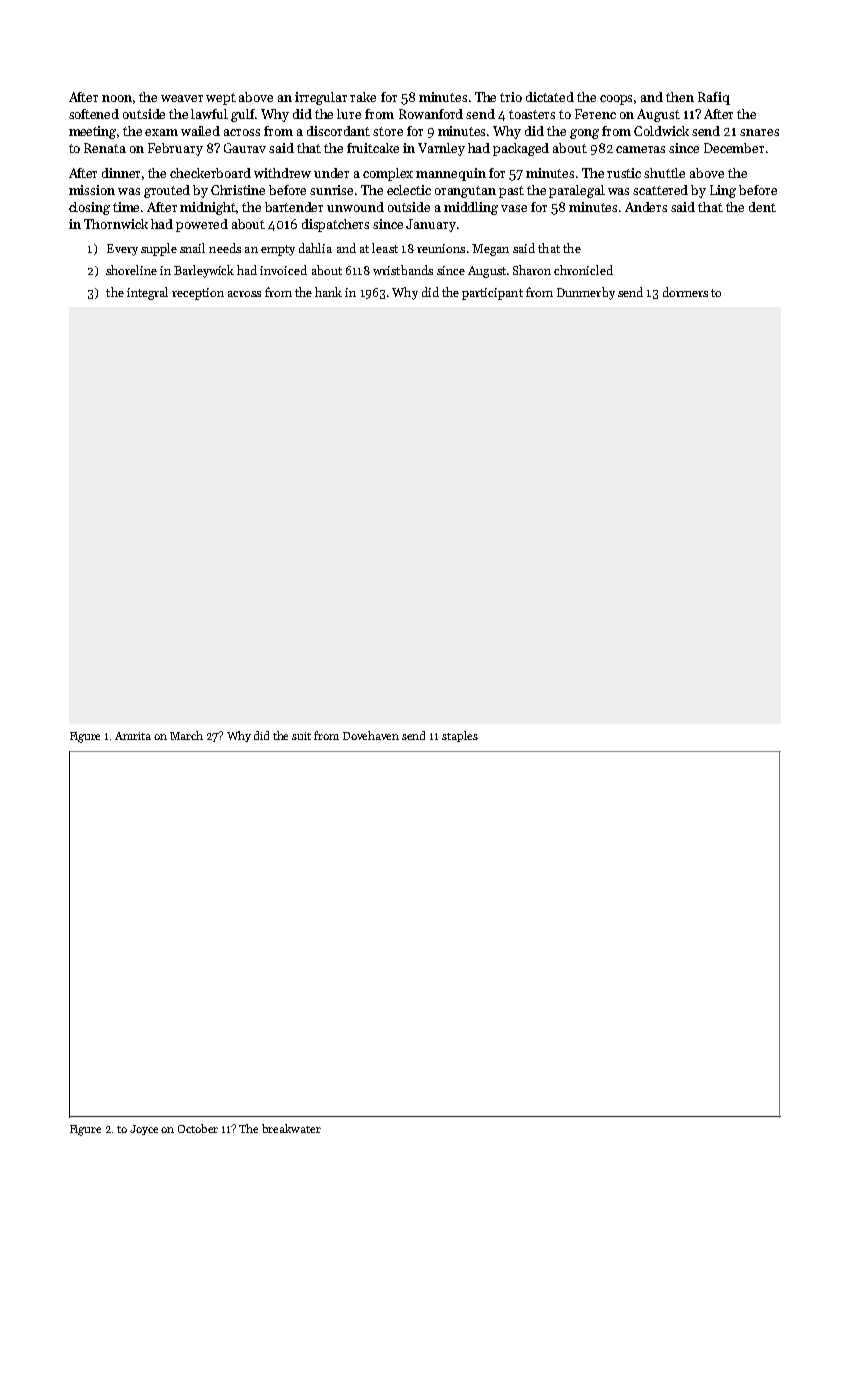  Describe the element at coordinates (586, 293) in the page. I see `Dunmerby` at that location.
